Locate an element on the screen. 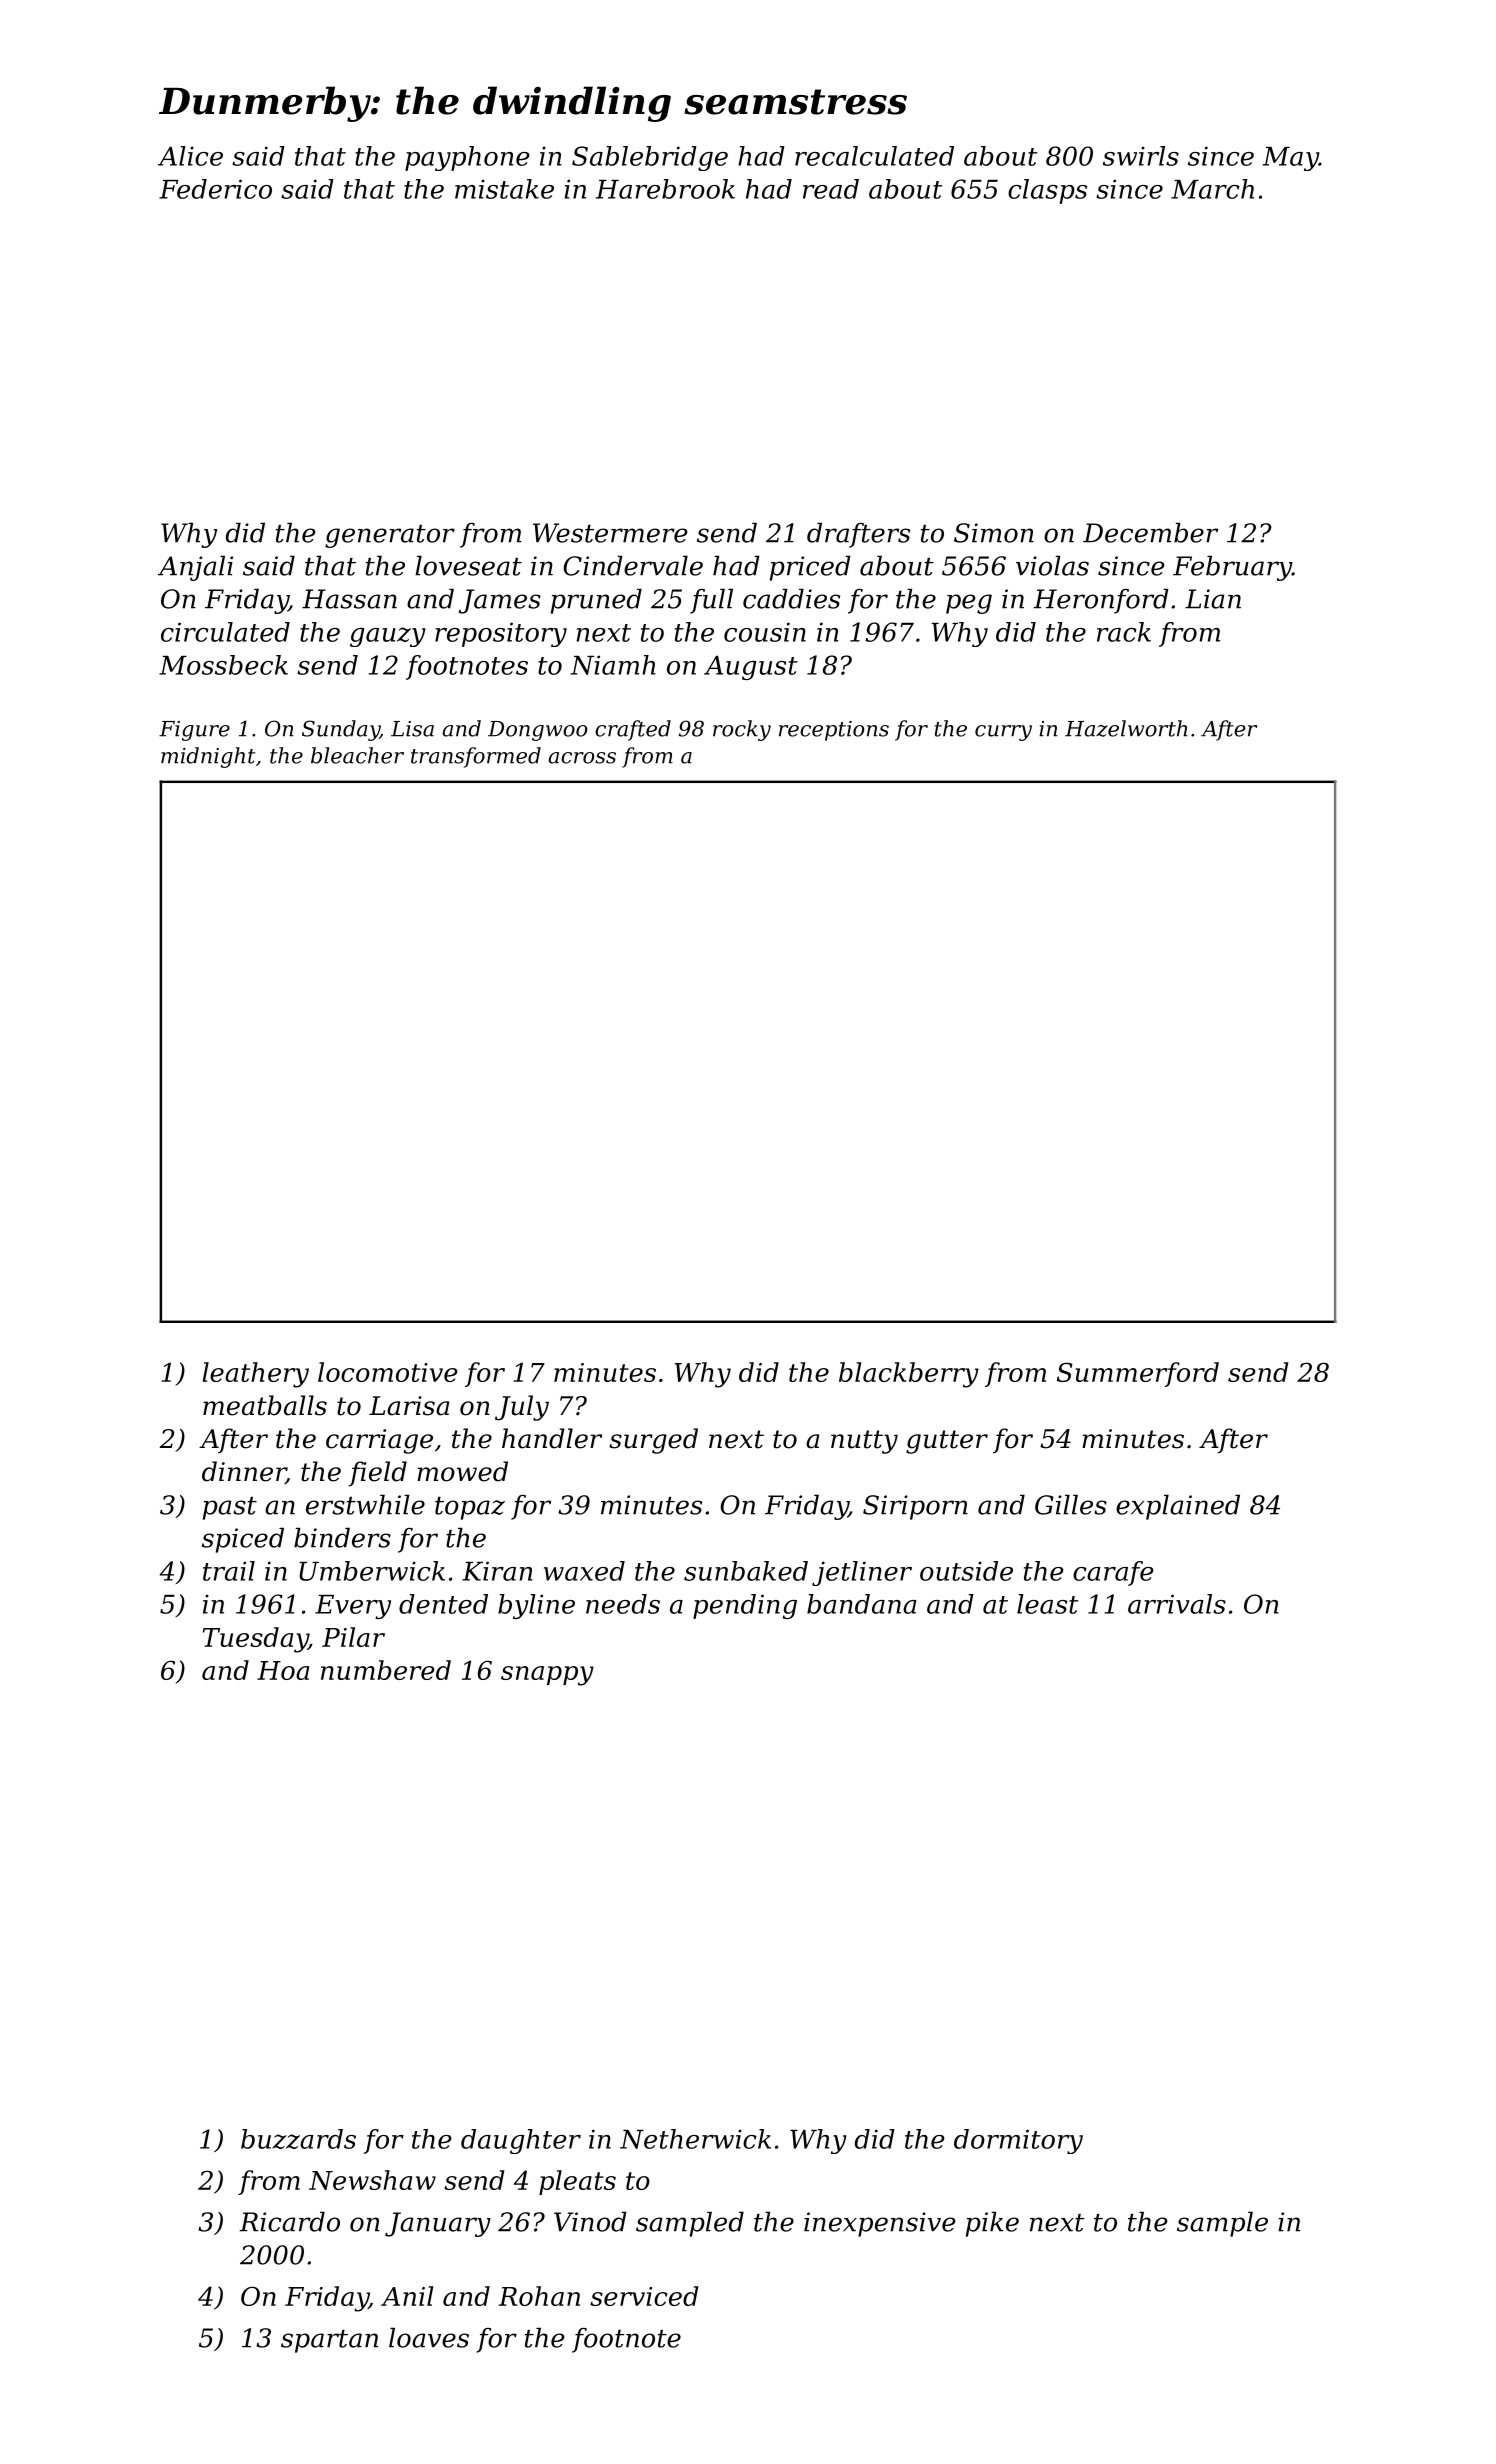 This screenshot has height=2464, width=1496. Anil is located at coordinates (407, 2296).
